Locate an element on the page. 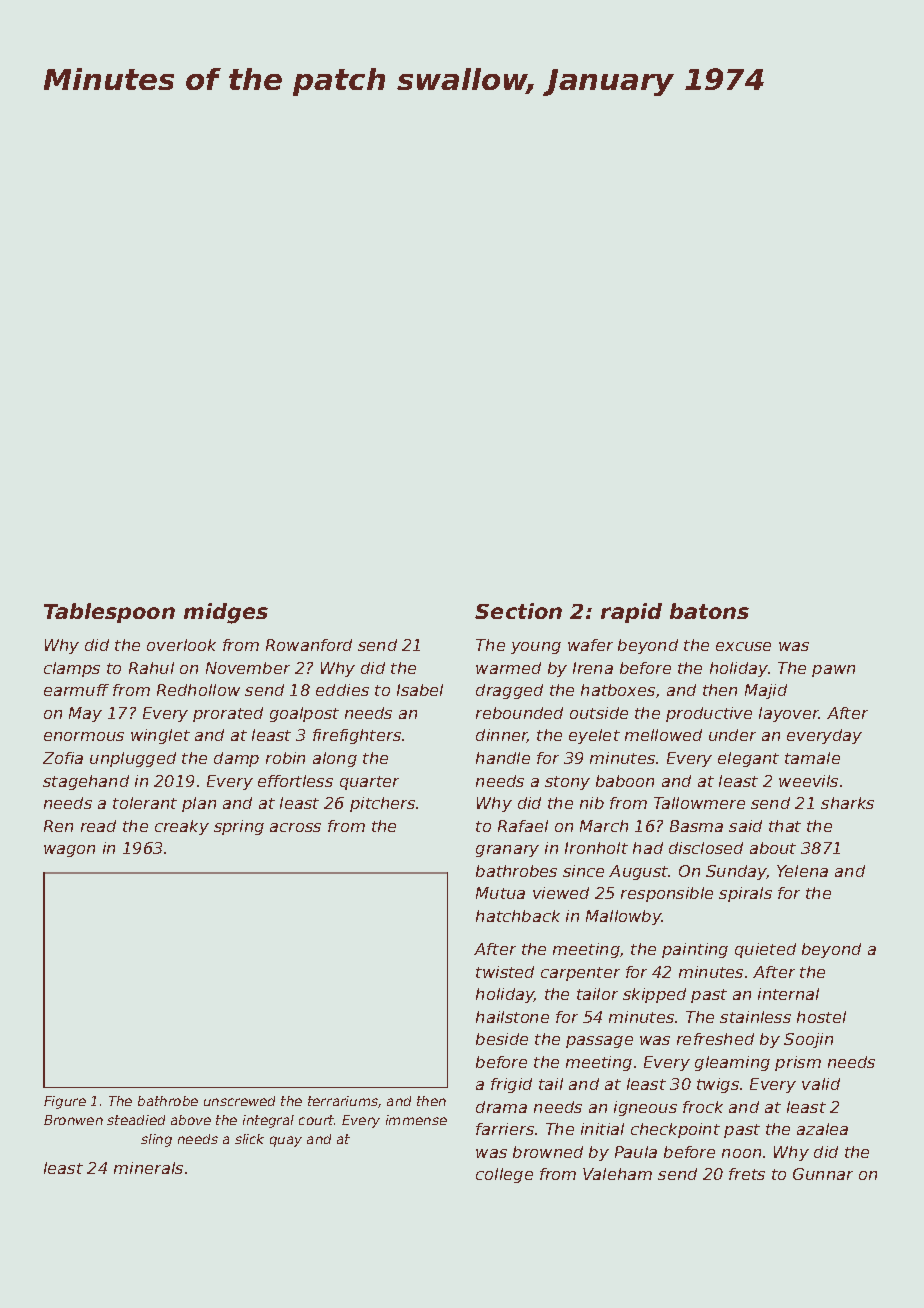 The width and height of the page is (924, 1308). midges is located at coordinates (226, 613).
